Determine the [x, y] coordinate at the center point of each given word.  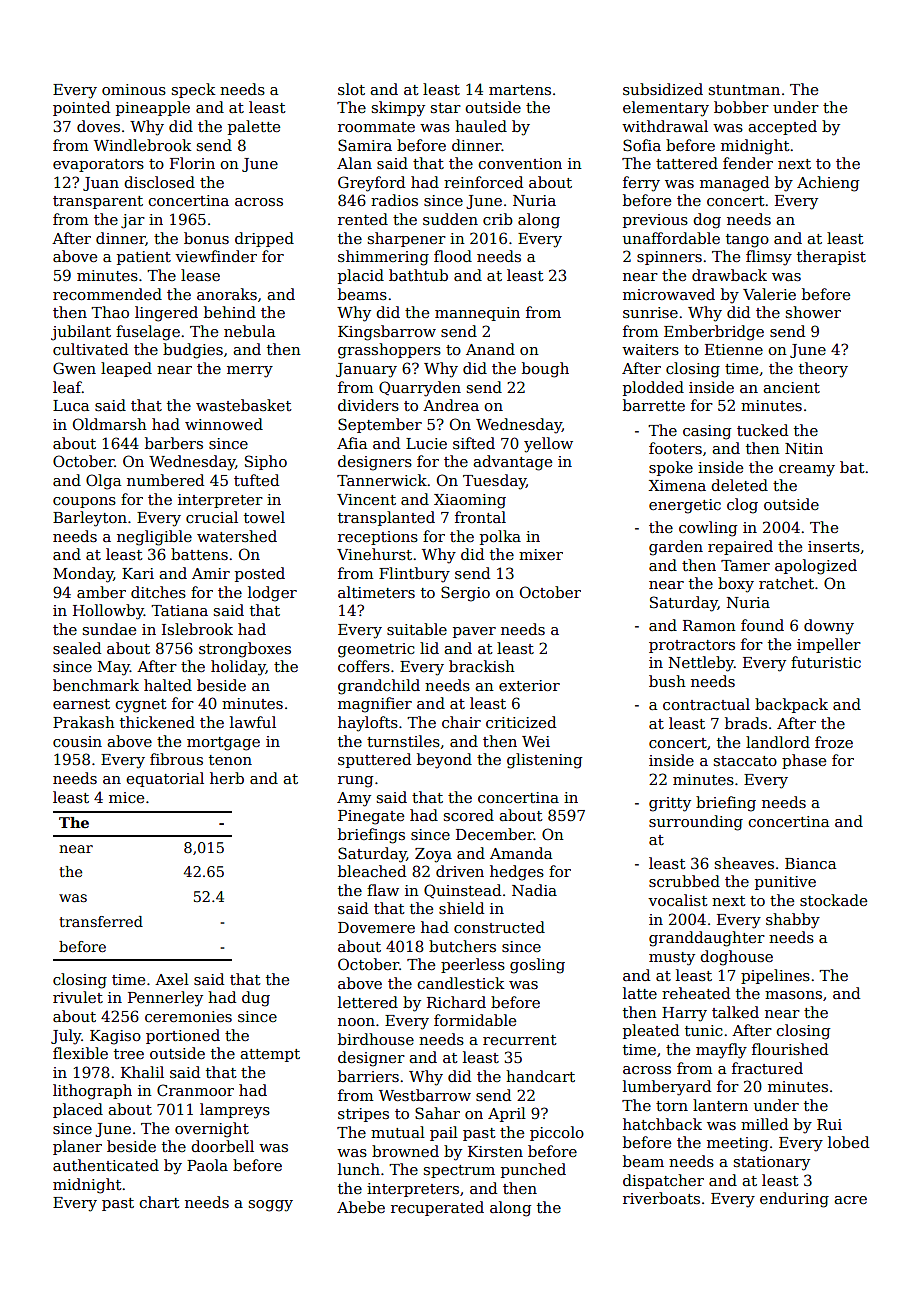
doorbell [222, 1146]
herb [227, 778]
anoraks [227, 294]
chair [461, 722]
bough [545, 370]
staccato [745, 761]
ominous [134, 89]
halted [168, 685]
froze [834, 742]
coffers [364, 666]
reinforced [483, 182]
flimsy [769, 258]
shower [813, 312]
